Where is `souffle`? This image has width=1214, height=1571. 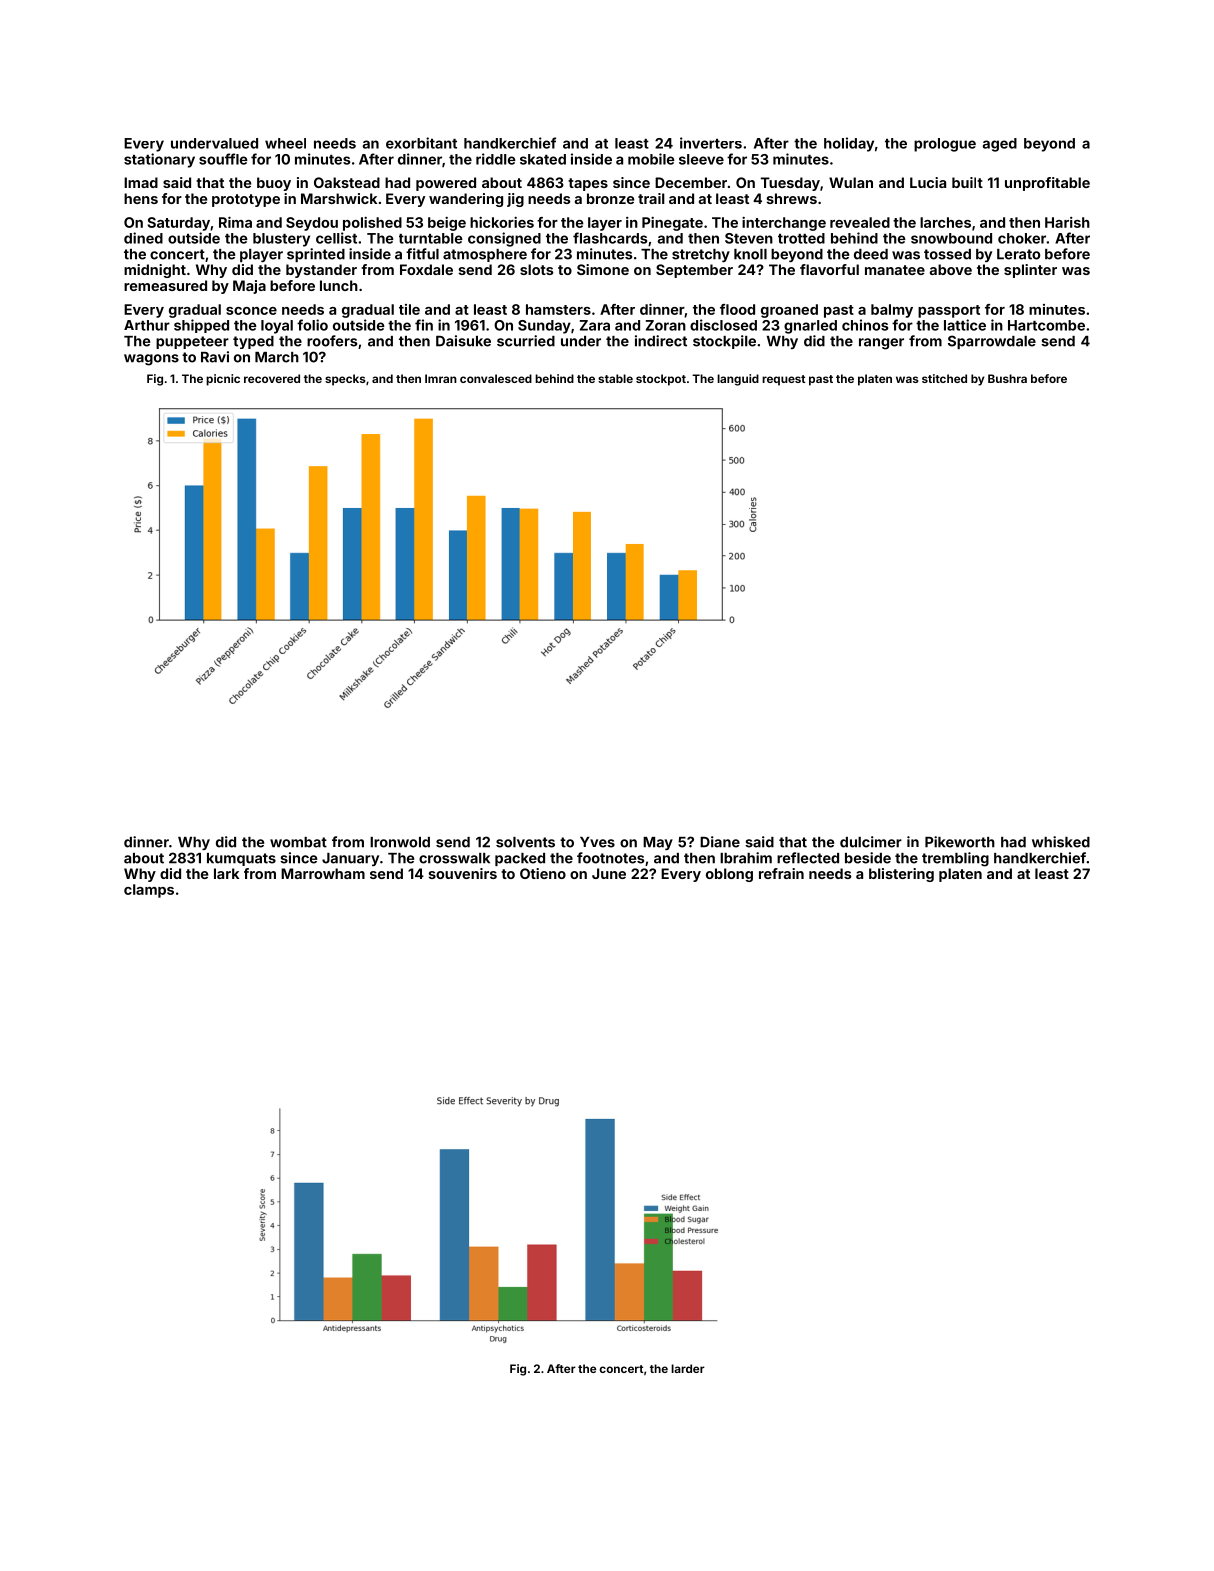
souffle is located at coordinates (223, 159).
